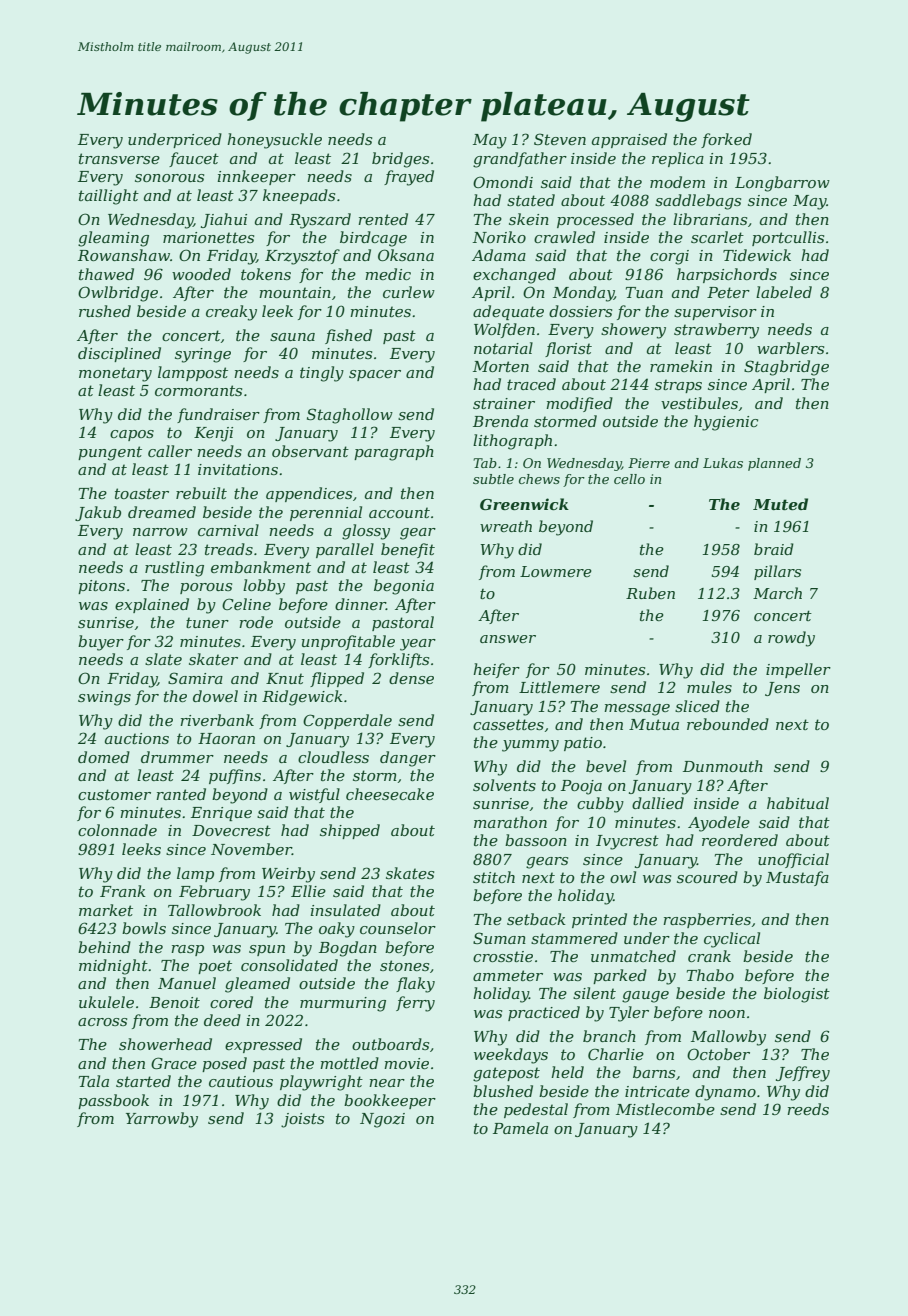  Describe the element at coordinates (292, 337) in the screenshot. I see `sauna` at that location.
